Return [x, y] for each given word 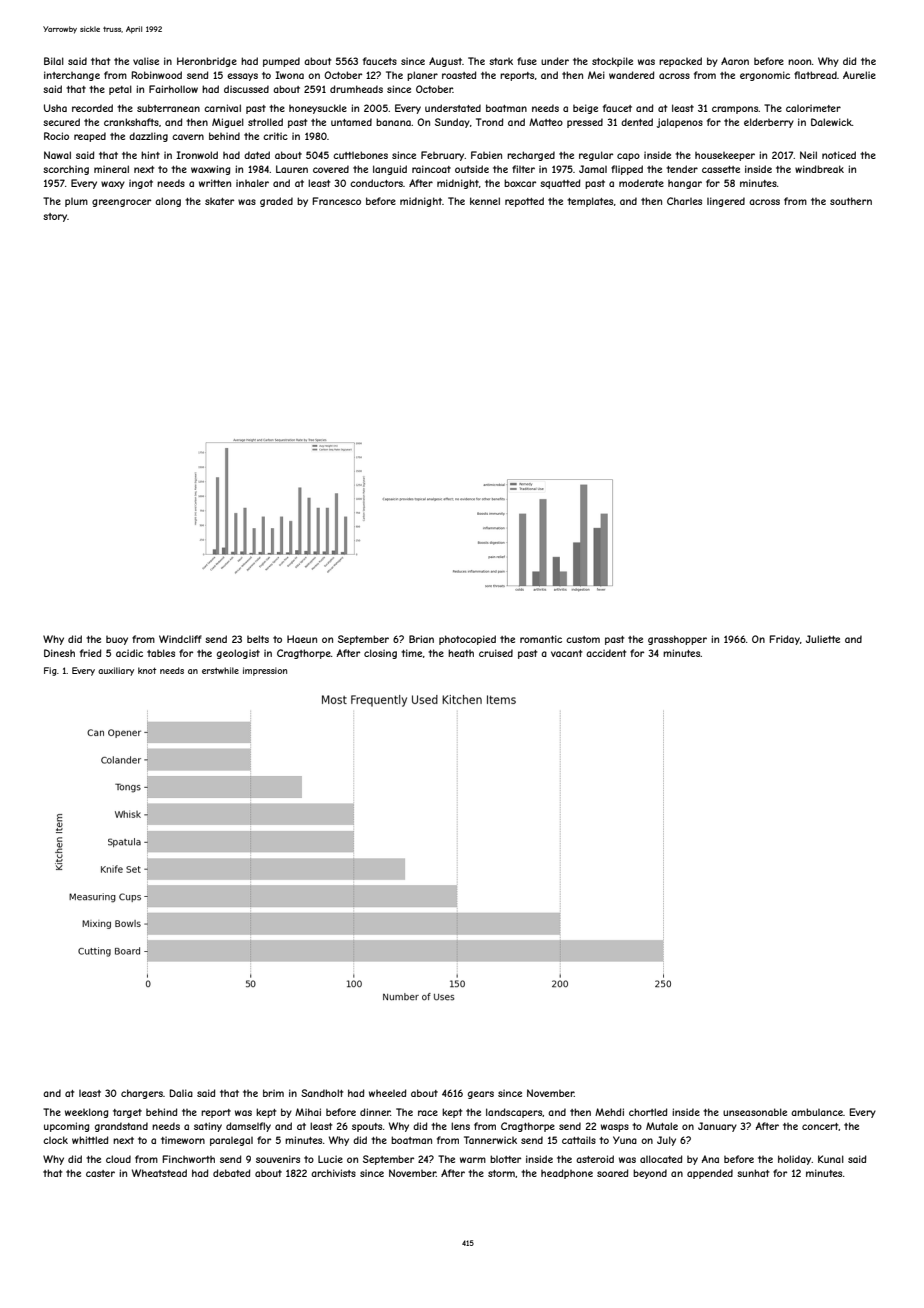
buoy [117, 640]
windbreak [819, 169]
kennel [485, 201]
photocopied [467, 640]
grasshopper [677, 640]
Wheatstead [159, 1173]
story [55, 217]
